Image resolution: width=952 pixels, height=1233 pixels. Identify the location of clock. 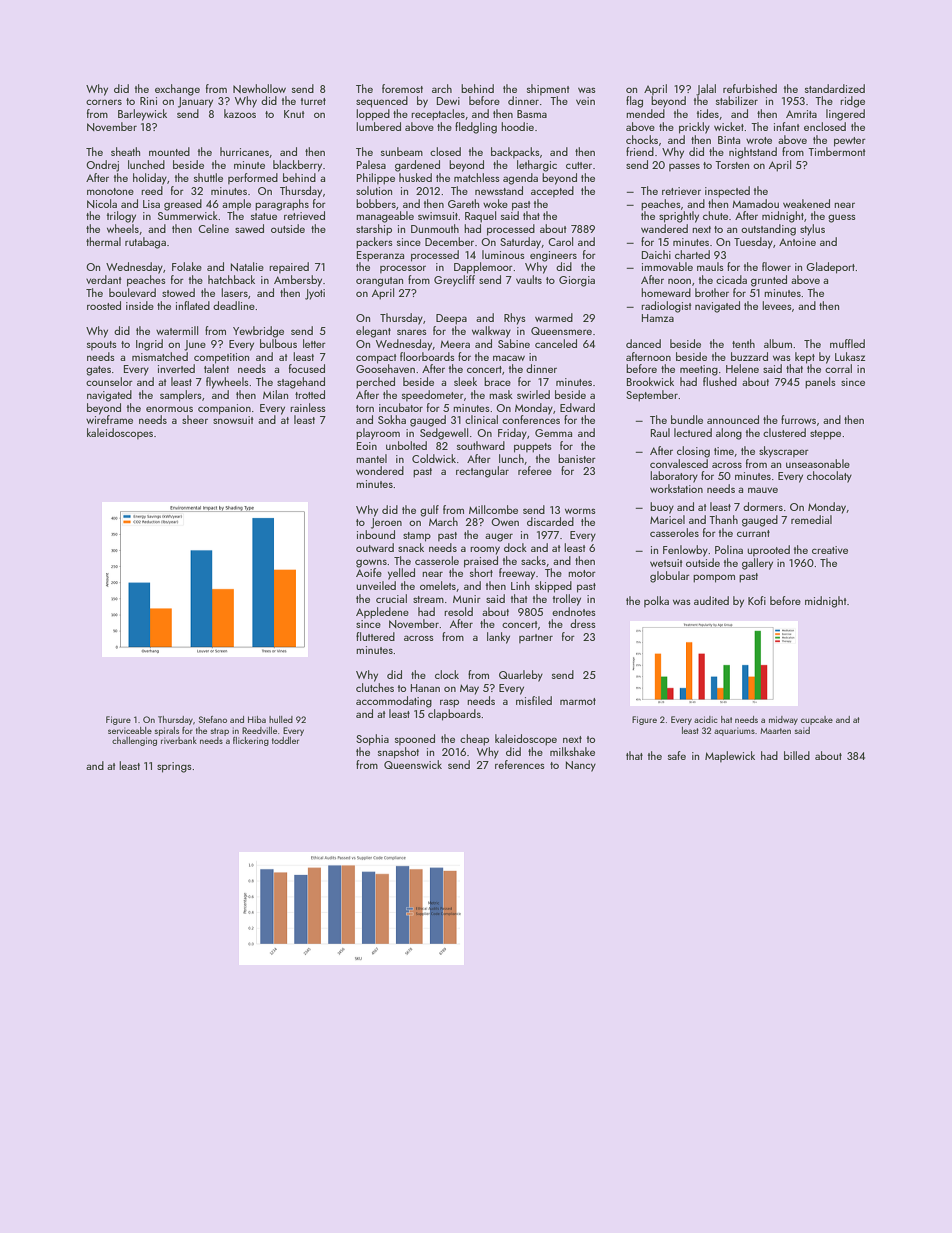
(447, 674).
